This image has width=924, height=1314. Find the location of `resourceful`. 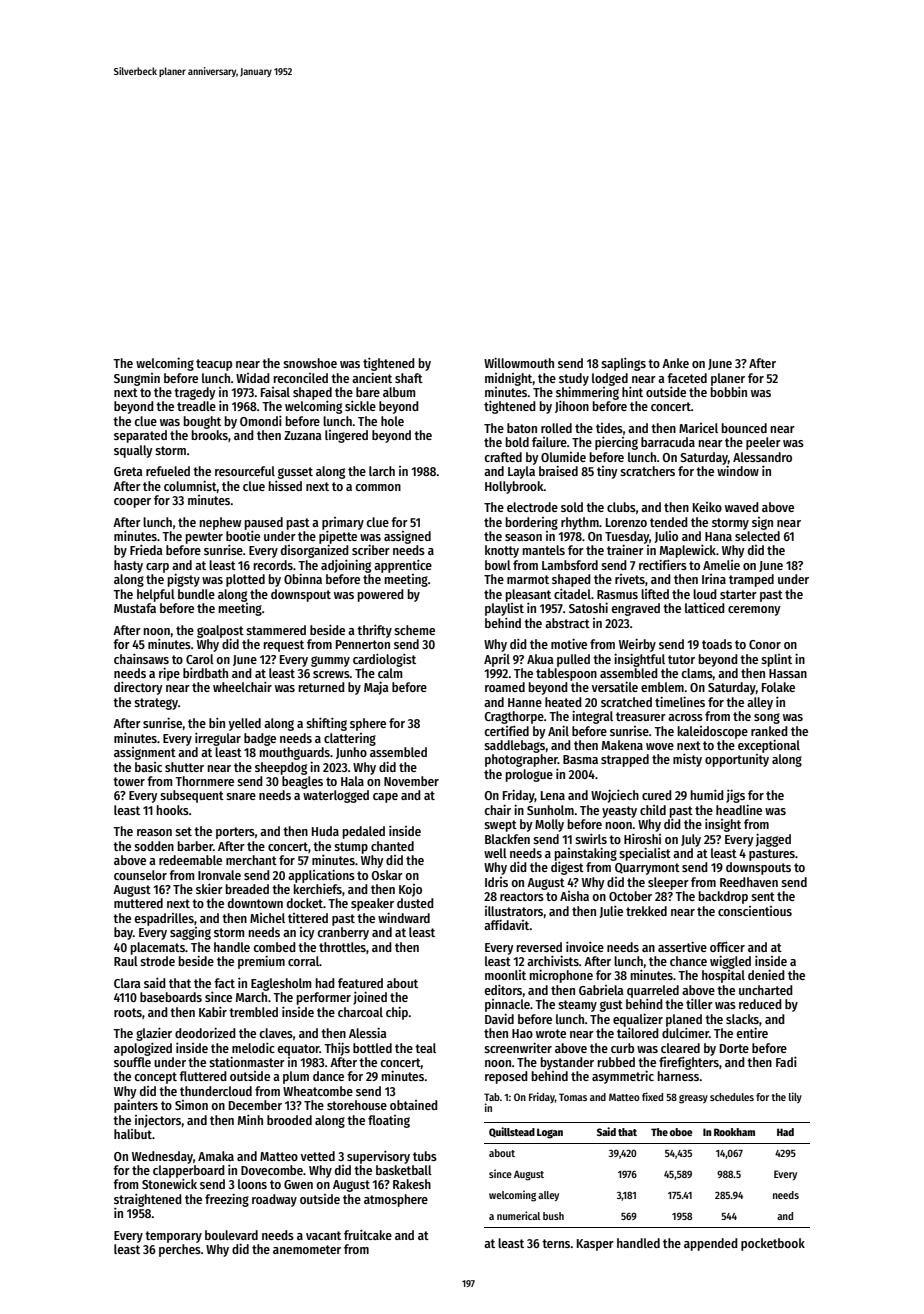

resourceful is located at coordinates (245, 471).
